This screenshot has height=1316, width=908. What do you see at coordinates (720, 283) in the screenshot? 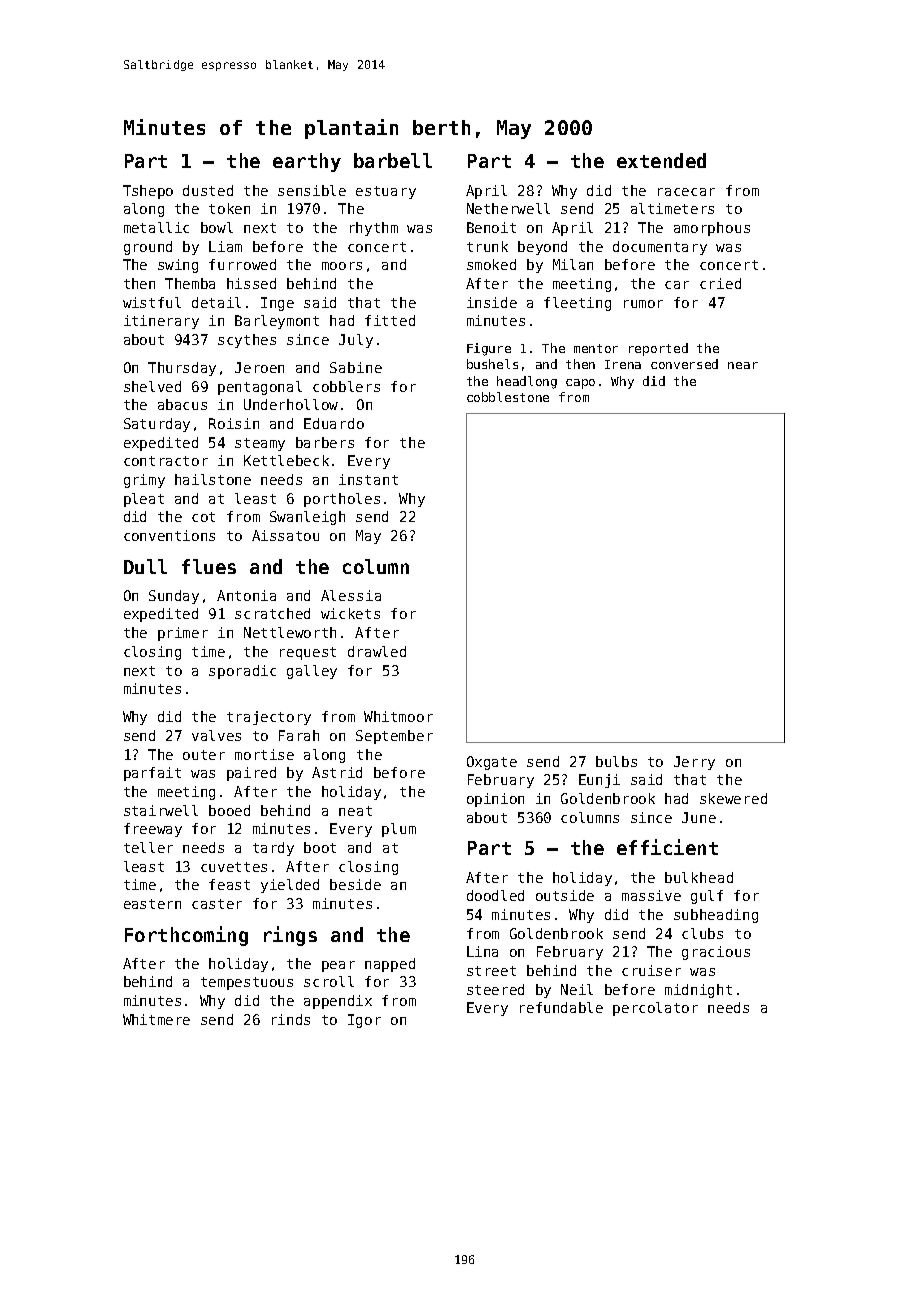
I see `cried` at bounding box center [720, 283].
